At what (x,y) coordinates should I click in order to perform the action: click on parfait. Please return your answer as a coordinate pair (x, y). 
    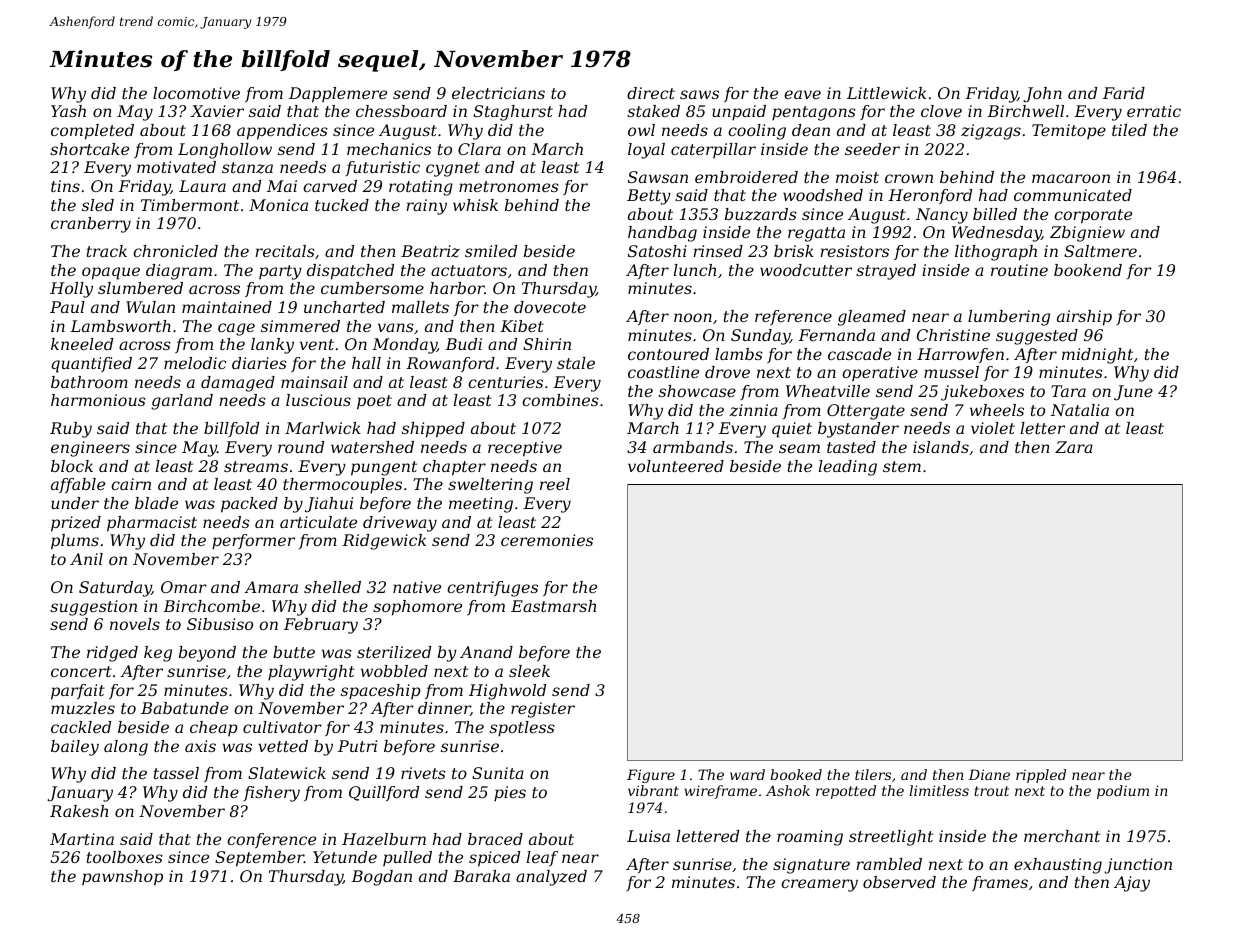
    Looking at the image, I should click on (78, 692).
